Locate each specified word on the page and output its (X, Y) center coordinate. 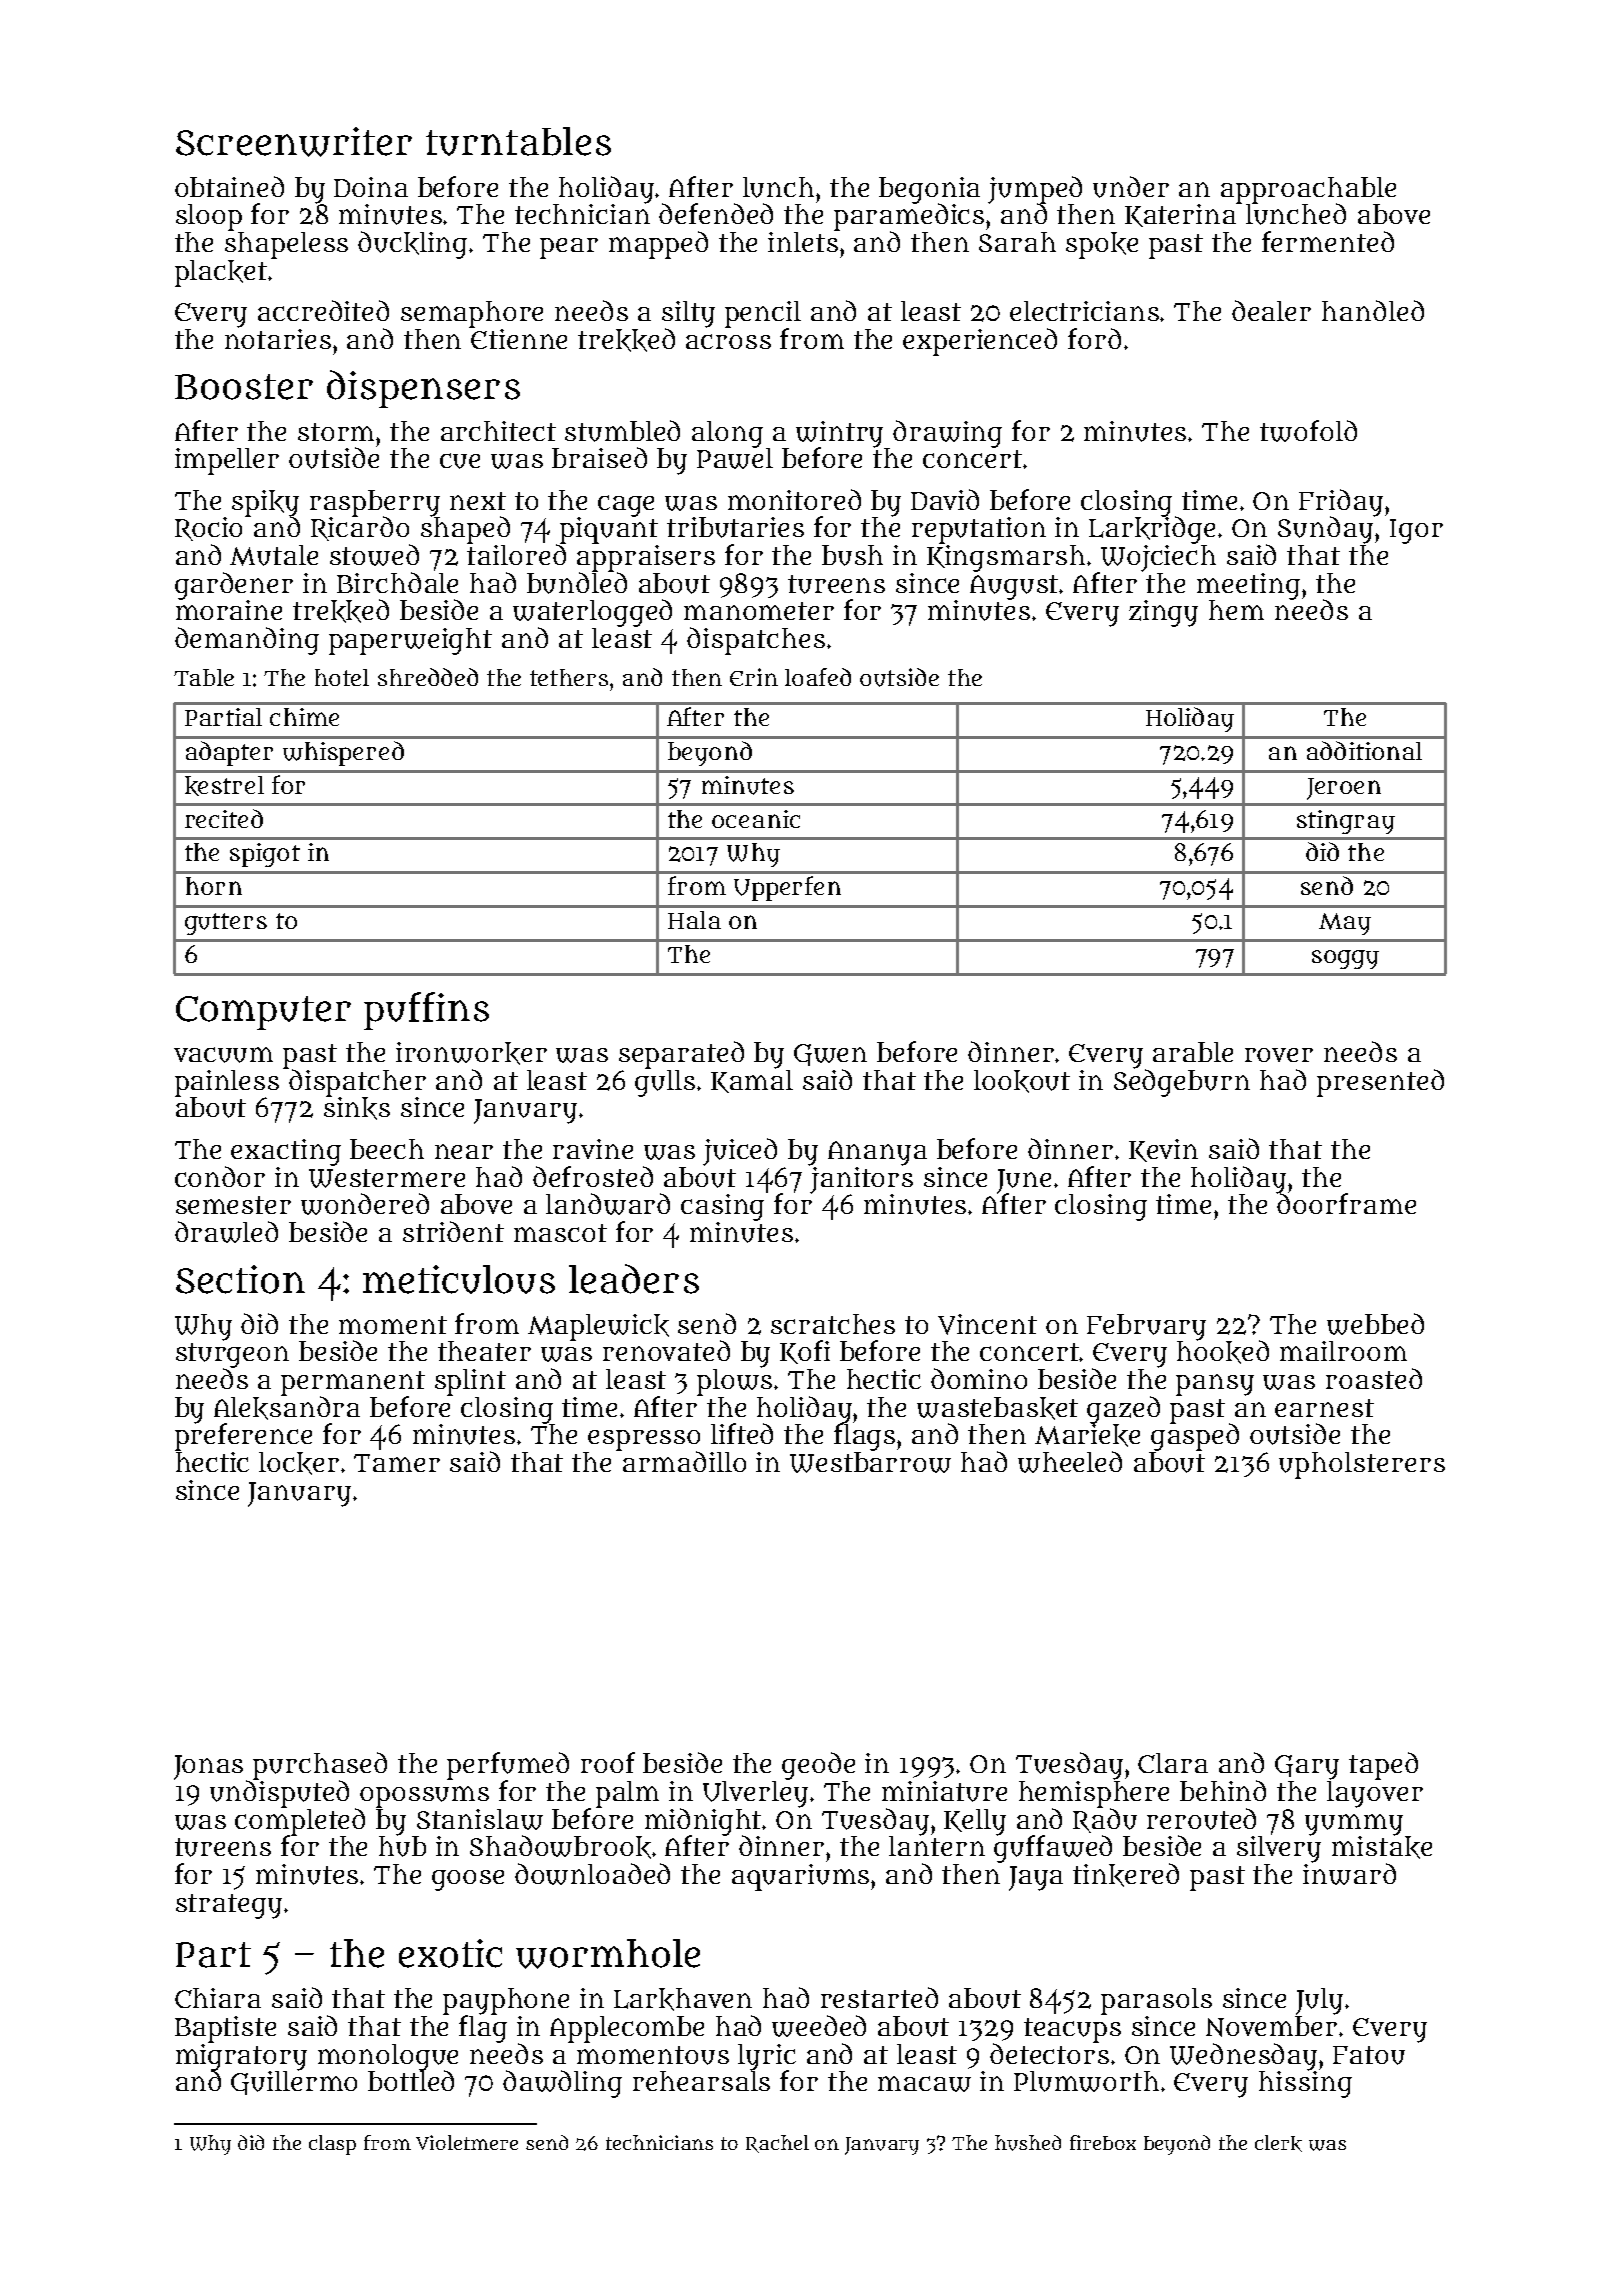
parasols (1156, 2001)
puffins (426, 1011)
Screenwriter (294, 142)
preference (243, 1437)
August (1015, 587)
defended (716, 213)
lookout (1022, 1081)
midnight (704, 1821)
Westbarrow (870, 1462)
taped (1383, 1766)
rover (1279, 1055)
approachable (1308, 190)
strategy (229, 1906)
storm (336, 432)
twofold (1308, 431)
